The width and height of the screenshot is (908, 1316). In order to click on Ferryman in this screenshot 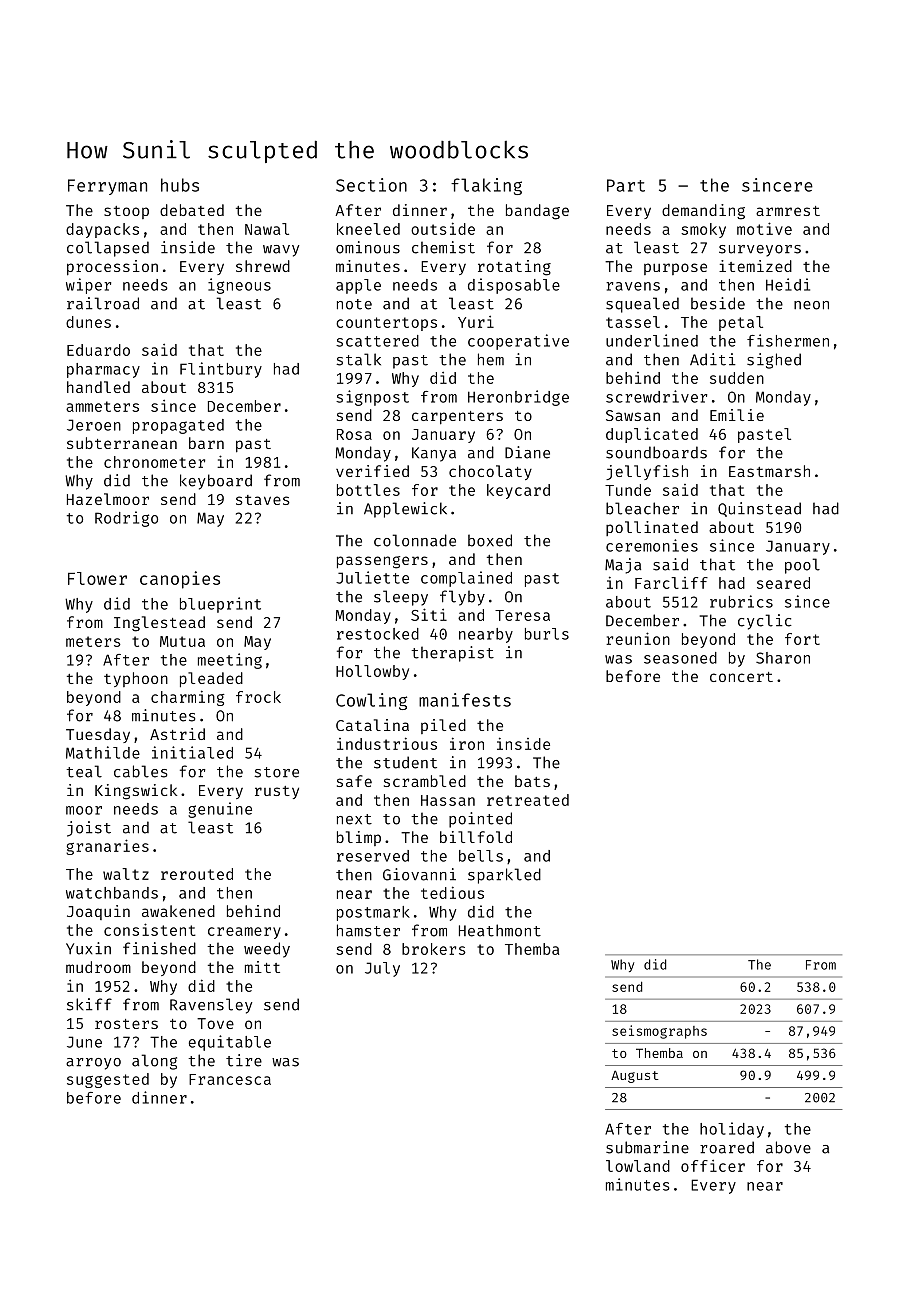, I will do `click(107, 187)`.
